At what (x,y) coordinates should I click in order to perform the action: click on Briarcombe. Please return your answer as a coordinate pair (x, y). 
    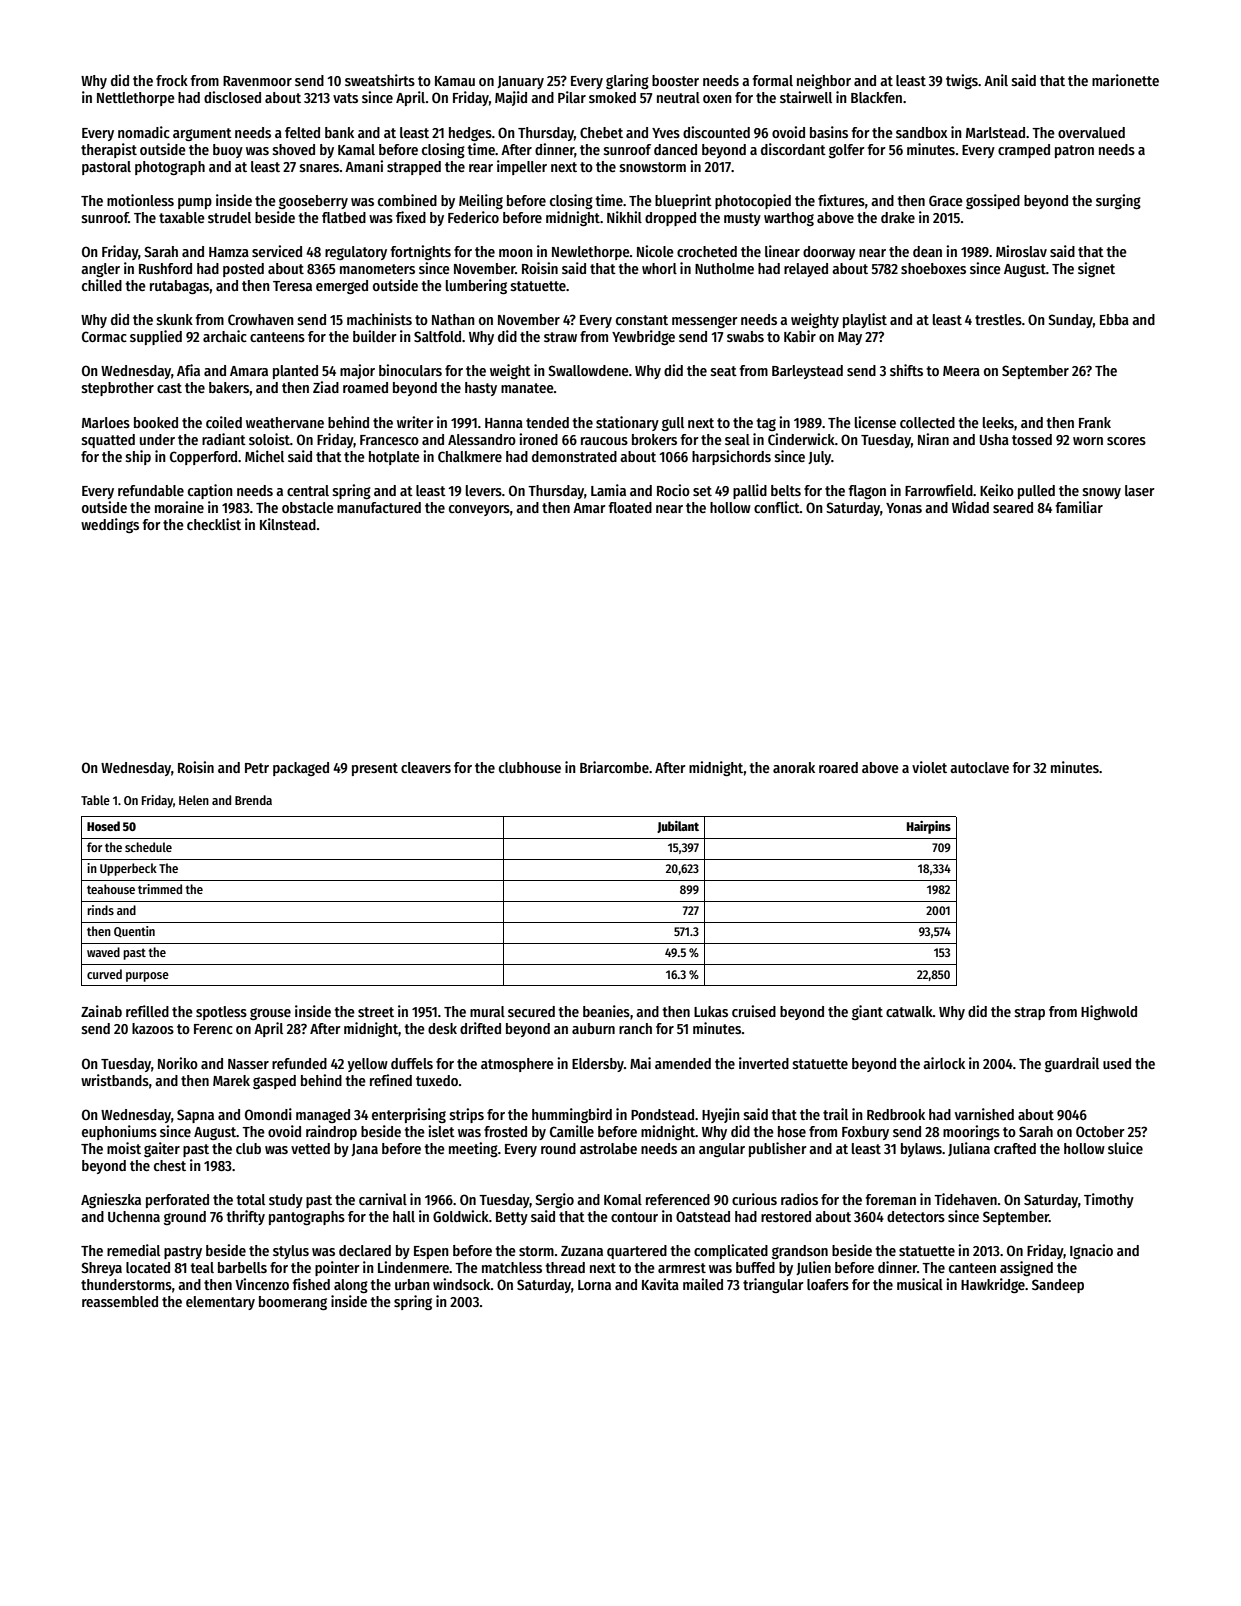
    Looking at the image, I should click on (614, 767).
